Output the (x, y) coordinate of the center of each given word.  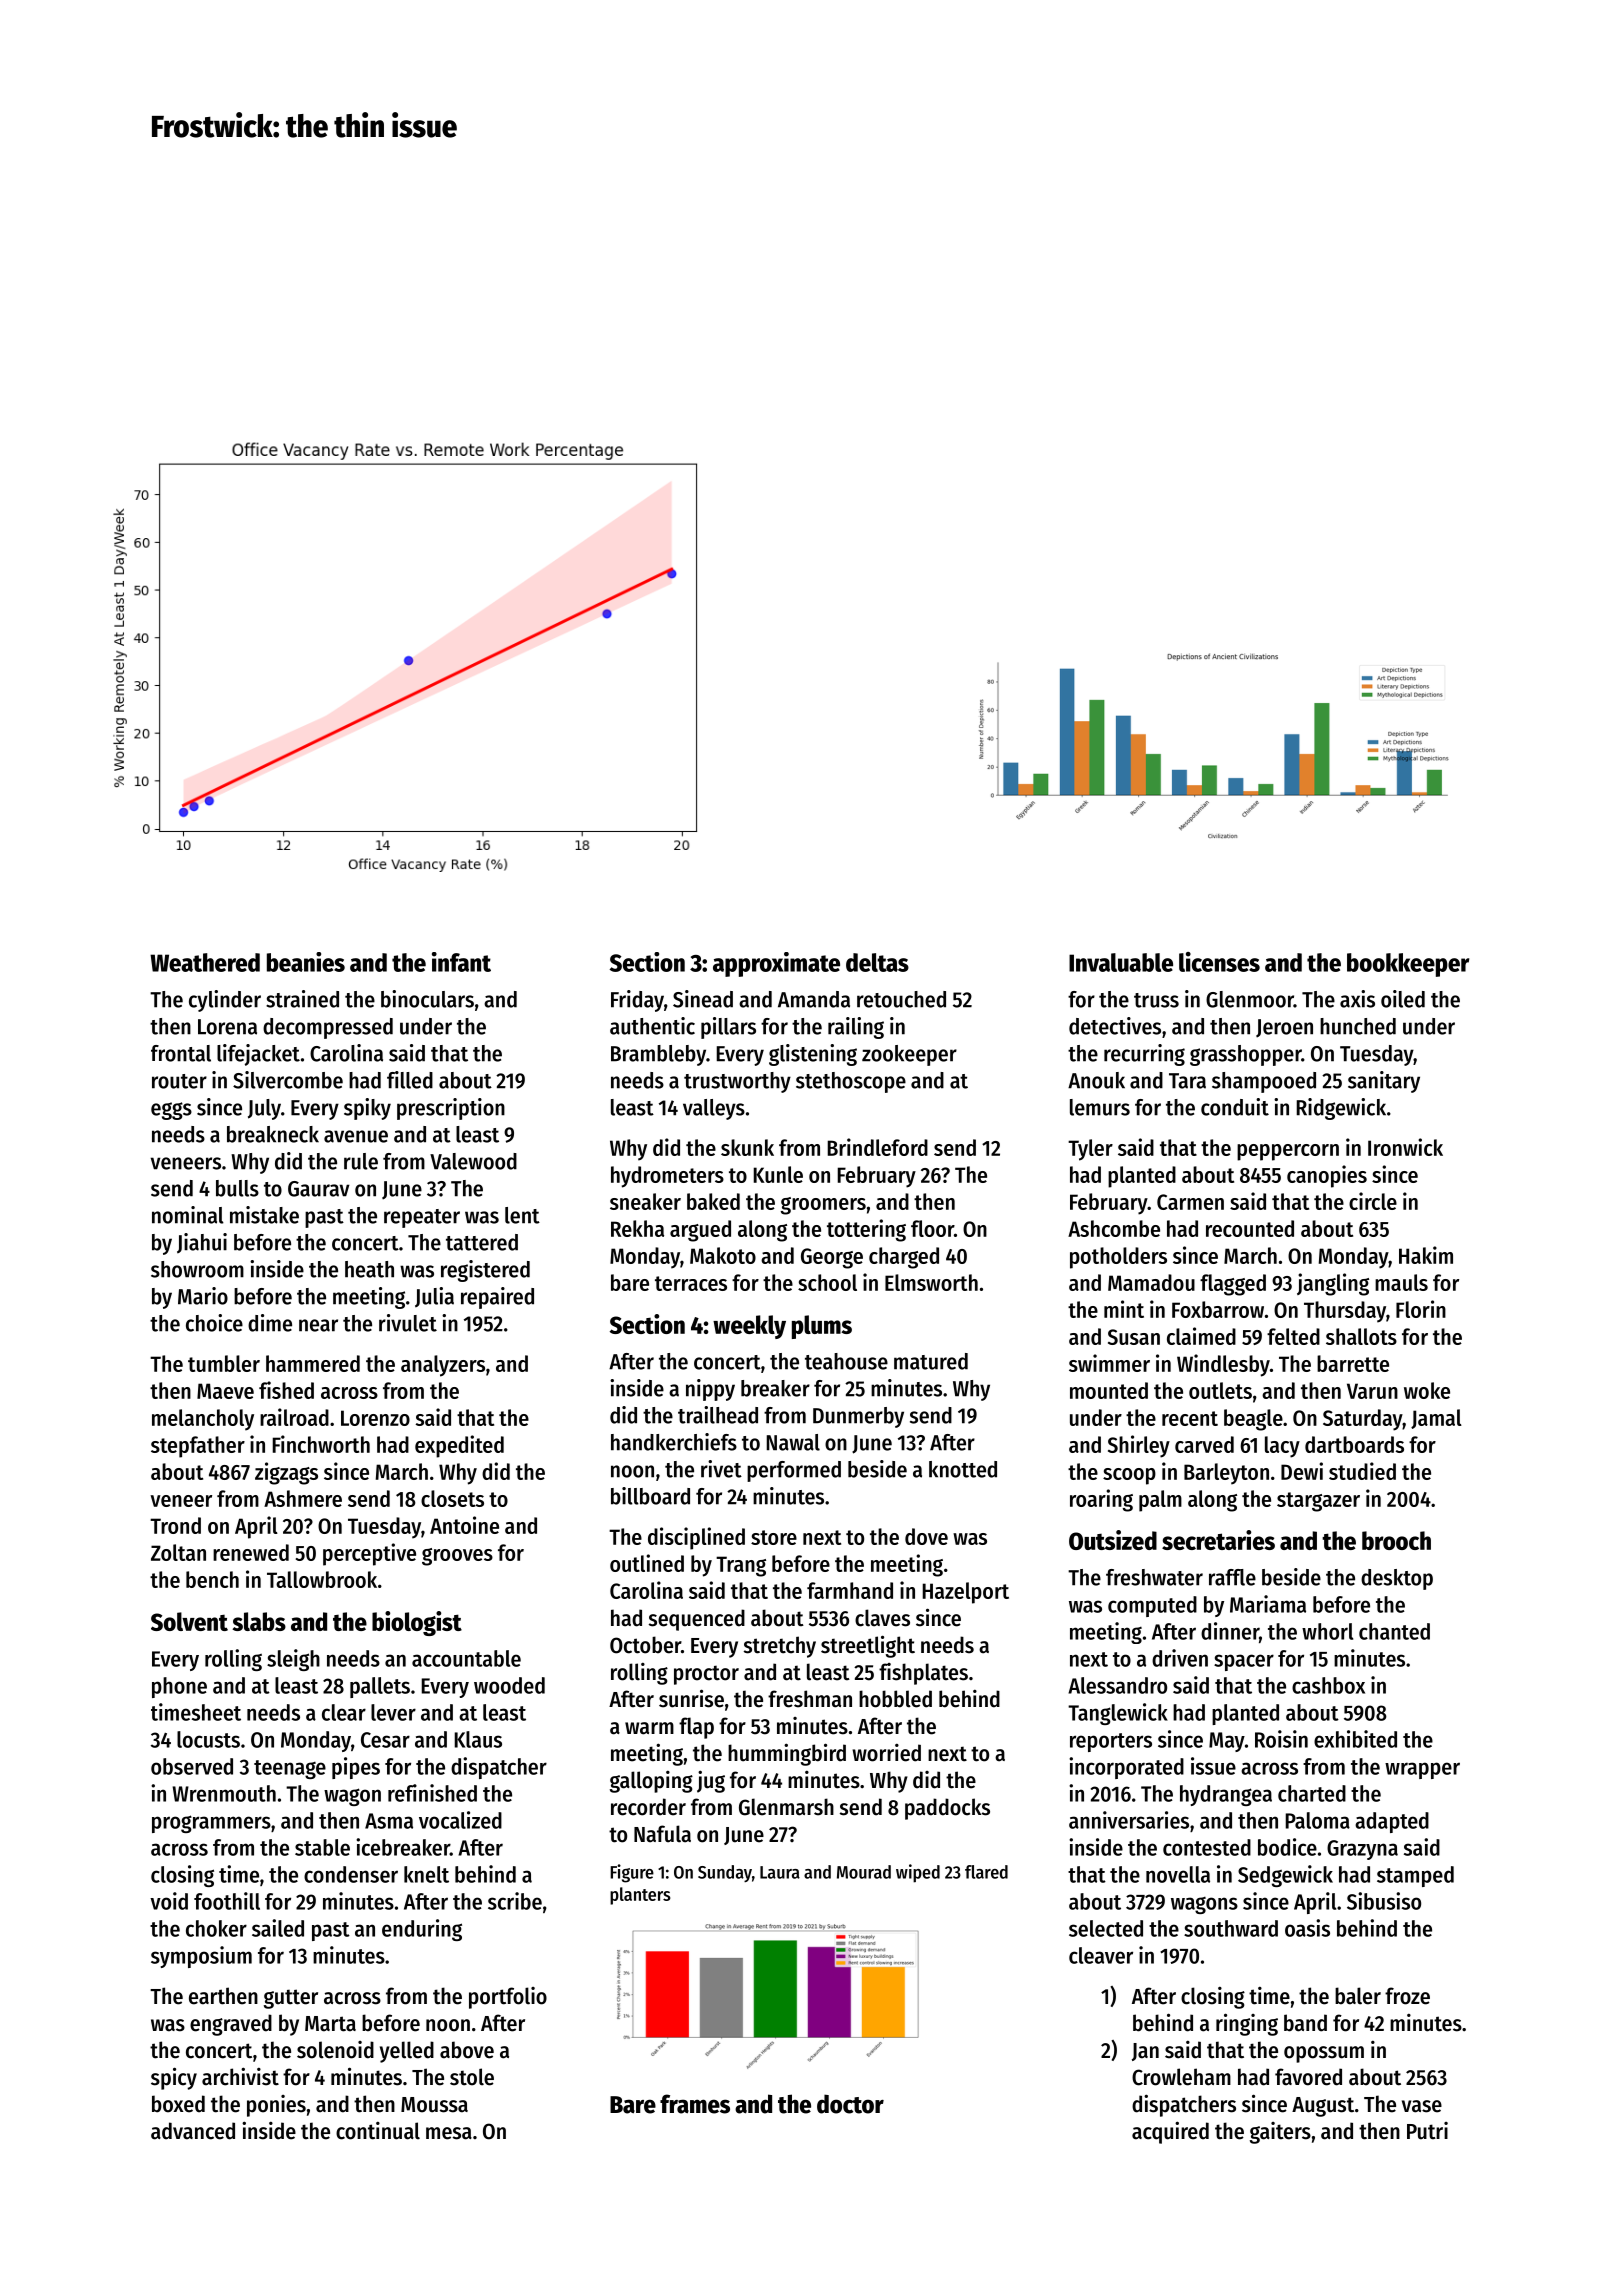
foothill (227, 1901)
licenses (1219, 962)
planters (640, 1896)
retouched (901, 999)
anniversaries (1129, 1820)
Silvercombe (288, 1080)
